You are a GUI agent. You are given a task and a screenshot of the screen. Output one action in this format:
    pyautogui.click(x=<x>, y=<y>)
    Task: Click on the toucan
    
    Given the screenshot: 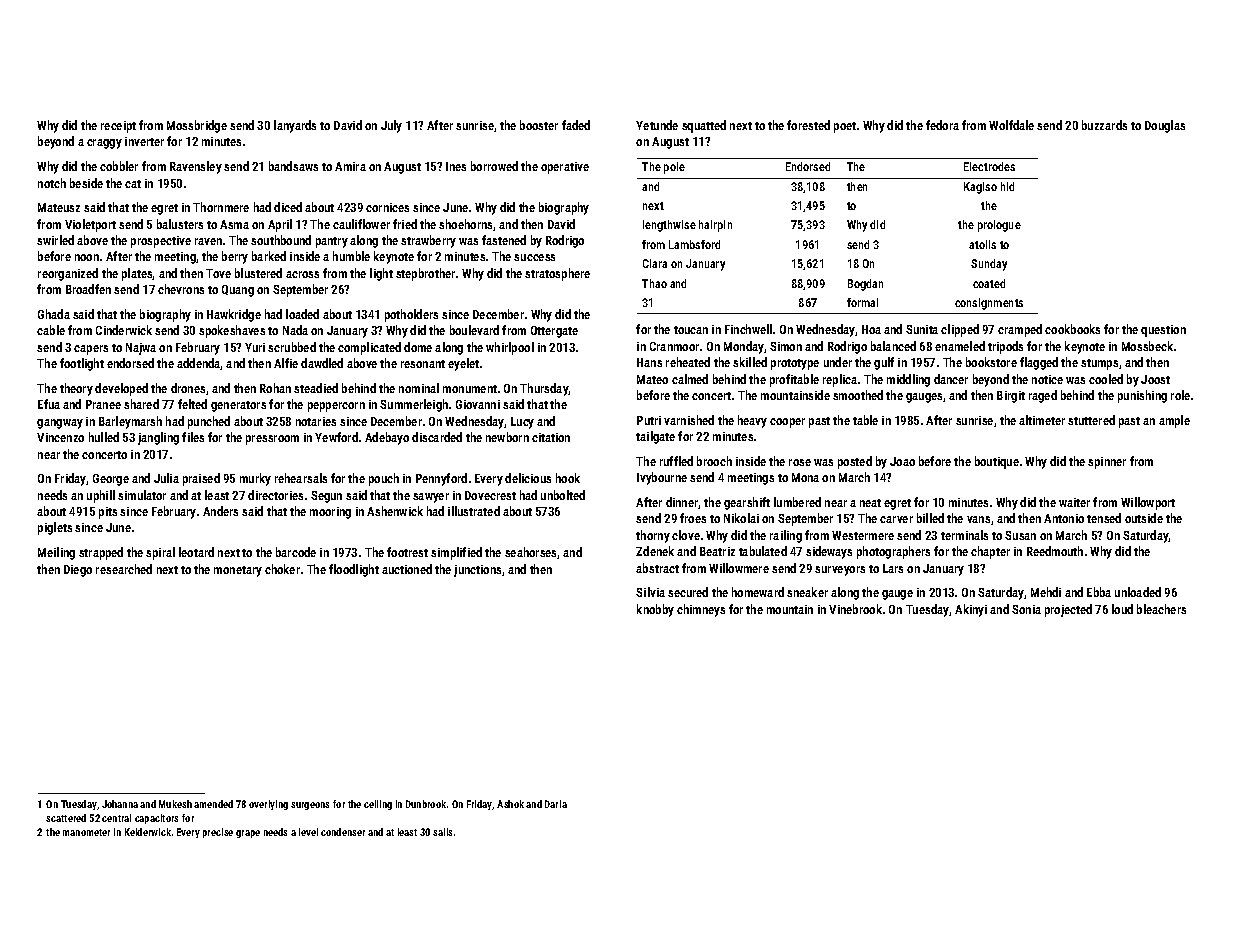 What is the action you would take?
    pyautogui.click(x=691, y=330)
